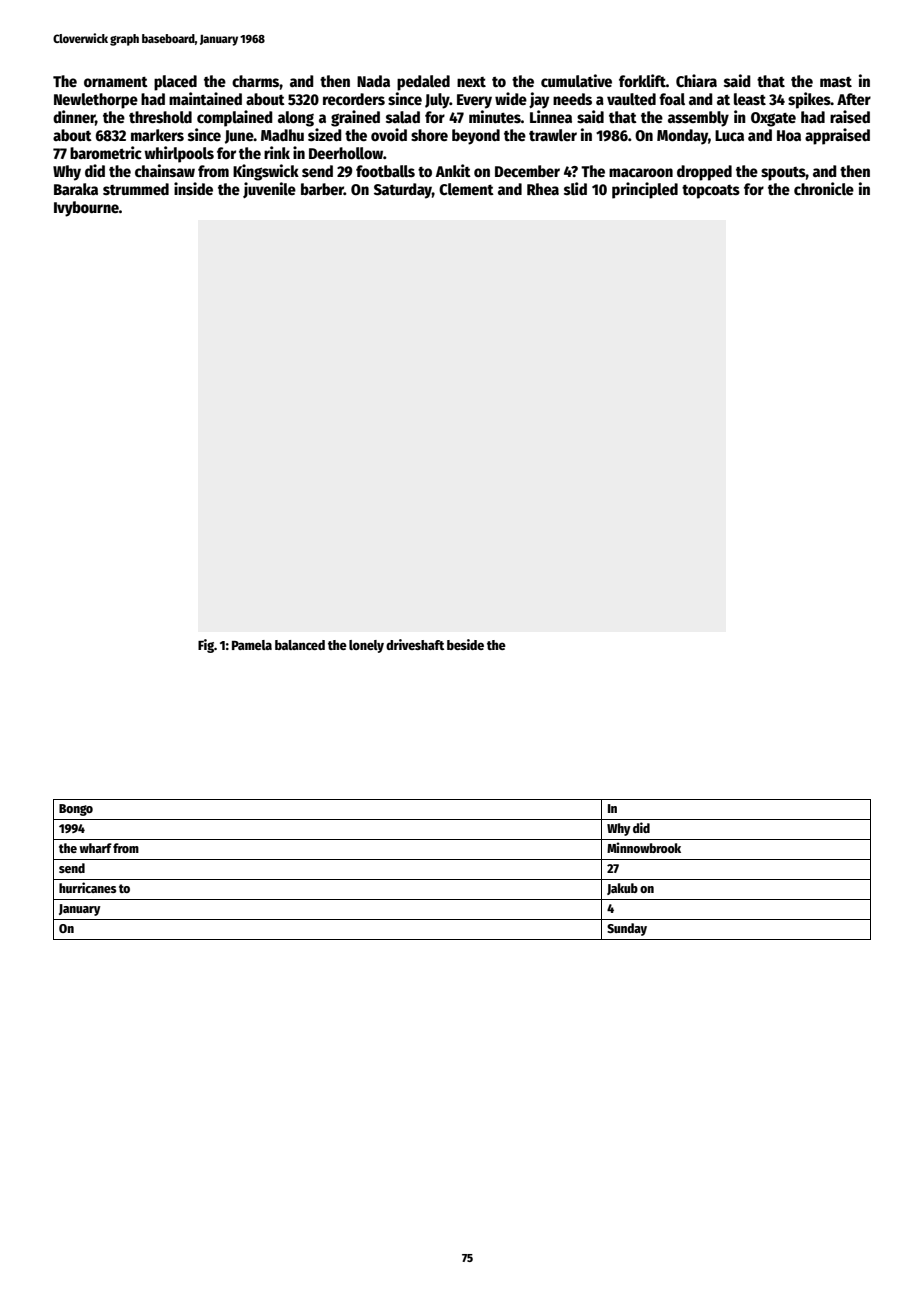 Image resolution: width=924 pixels, height=1308 pixels. Describe the element at coordinates (403, 191) in the screenshot. I see `Saturday` at that location.
